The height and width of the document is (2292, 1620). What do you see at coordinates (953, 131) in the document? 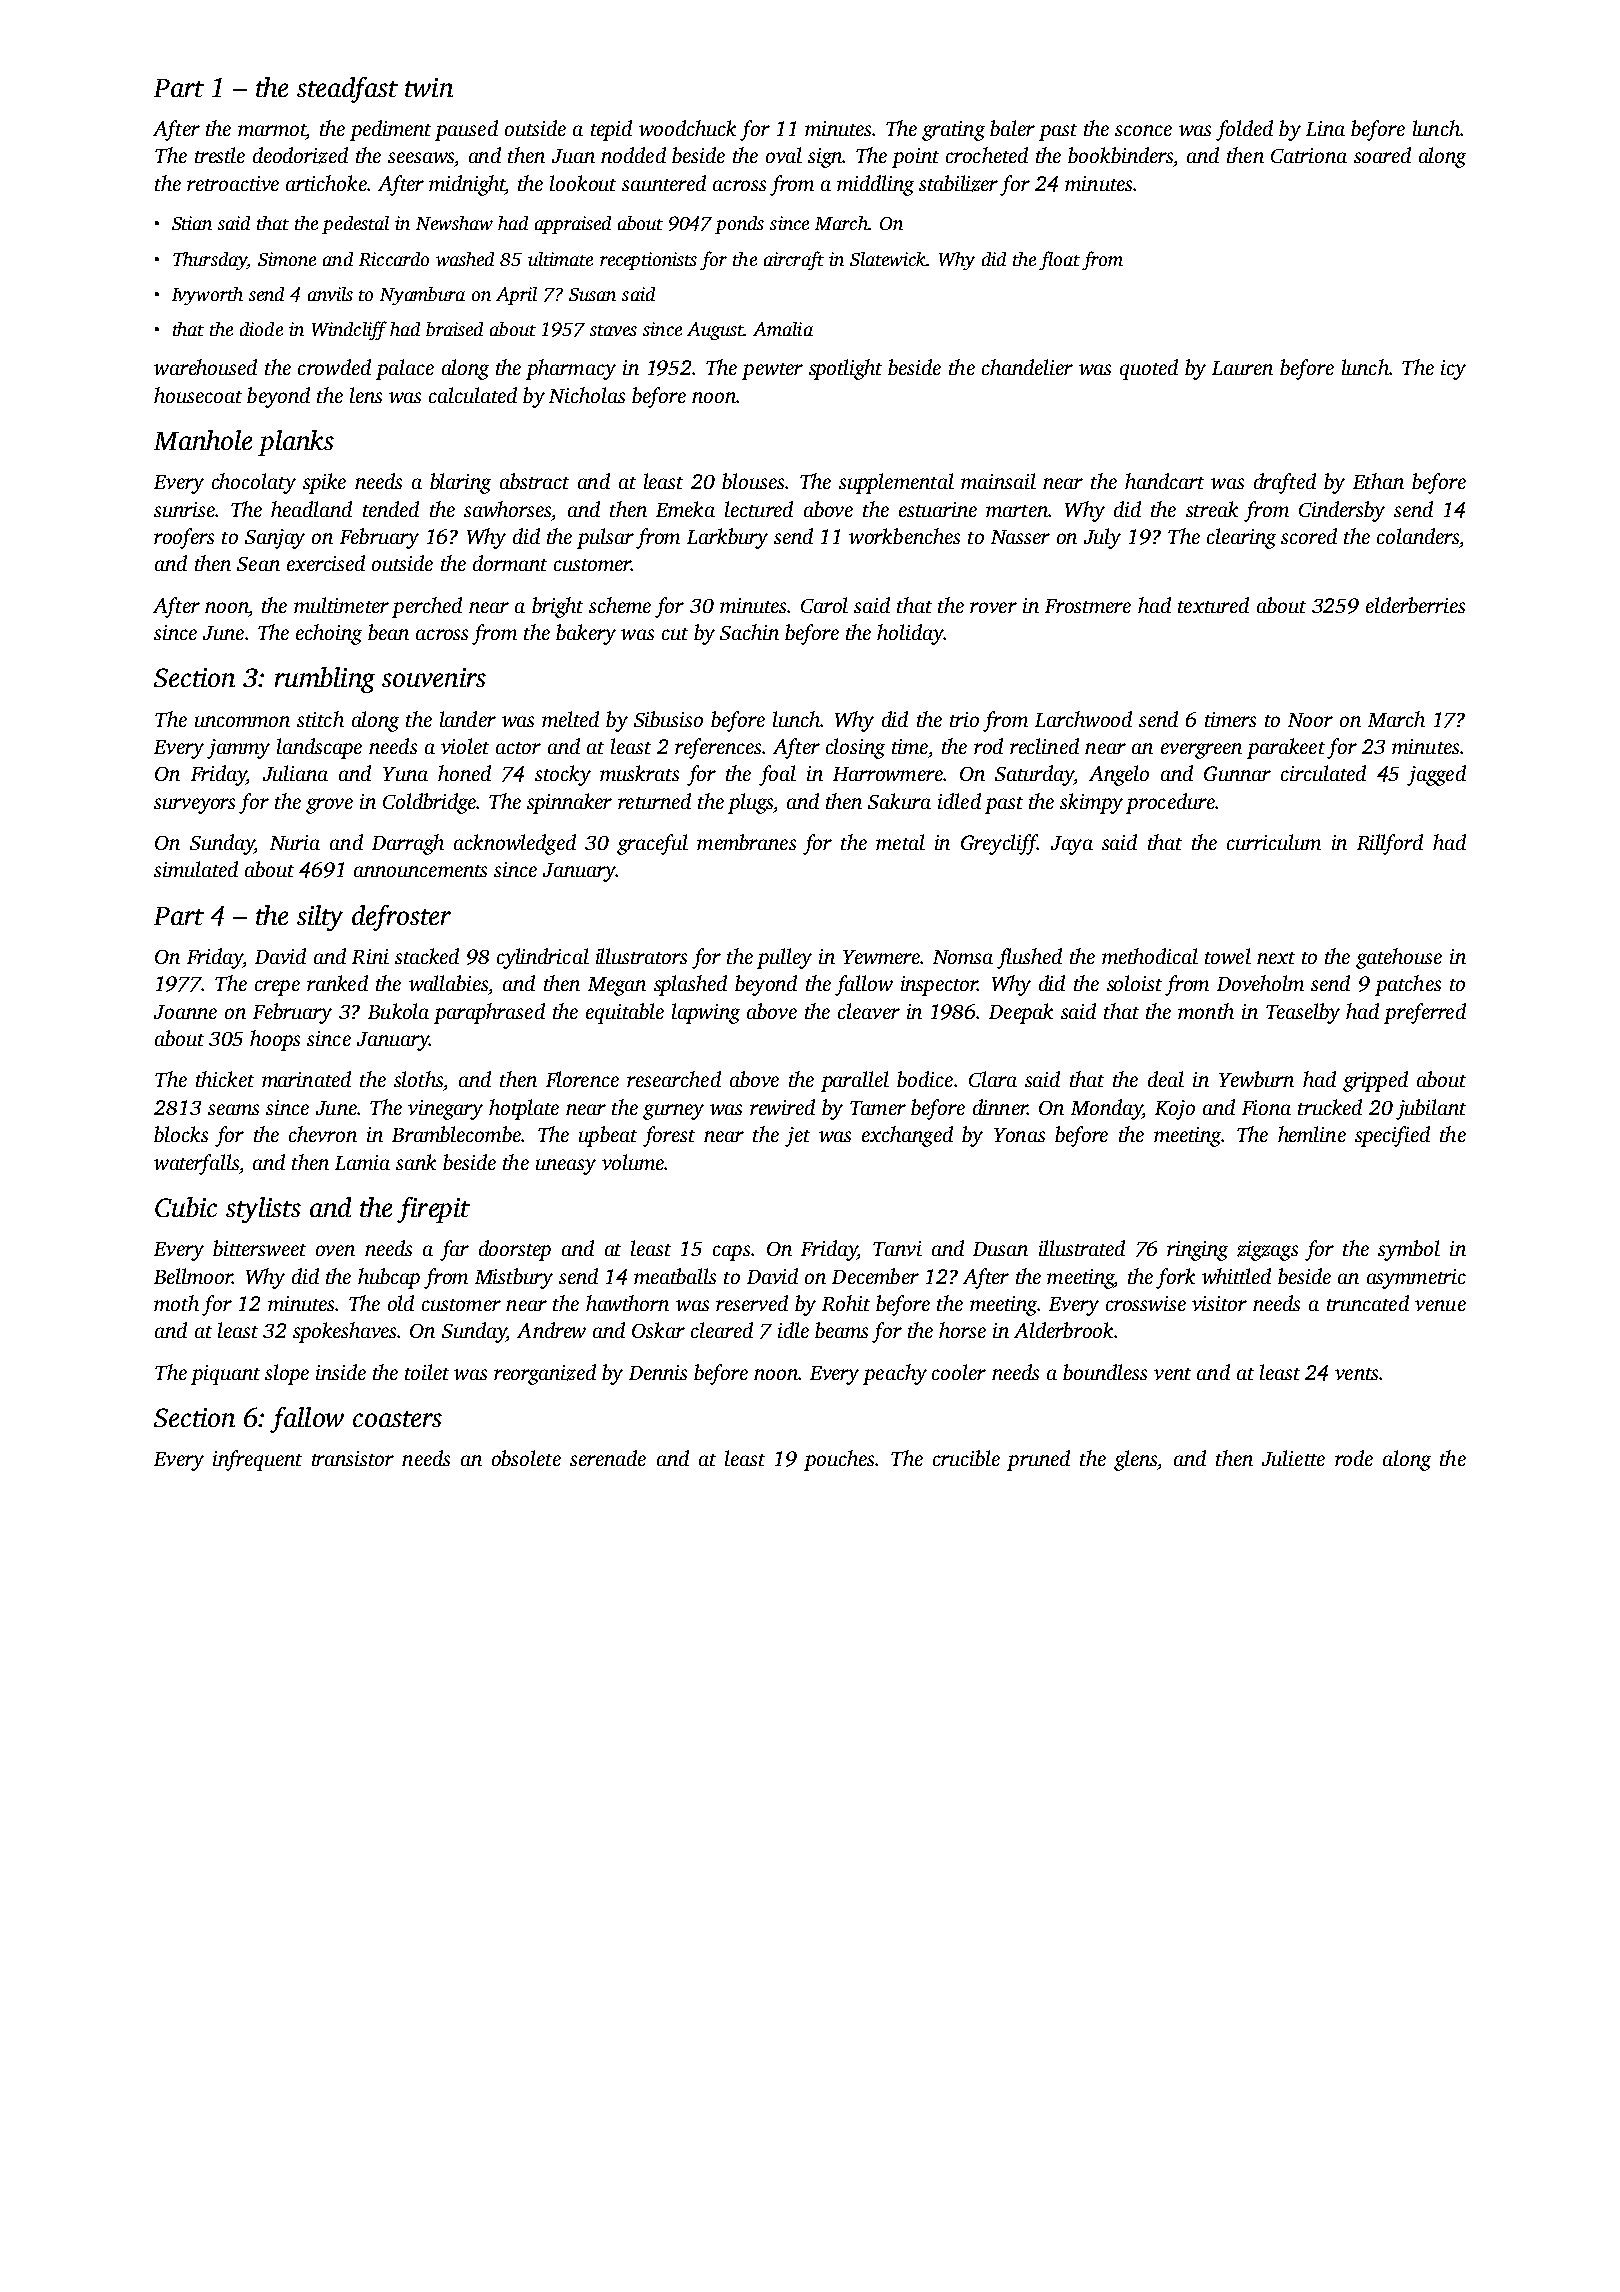
I see `grating` at bounding box center [953, 131].
